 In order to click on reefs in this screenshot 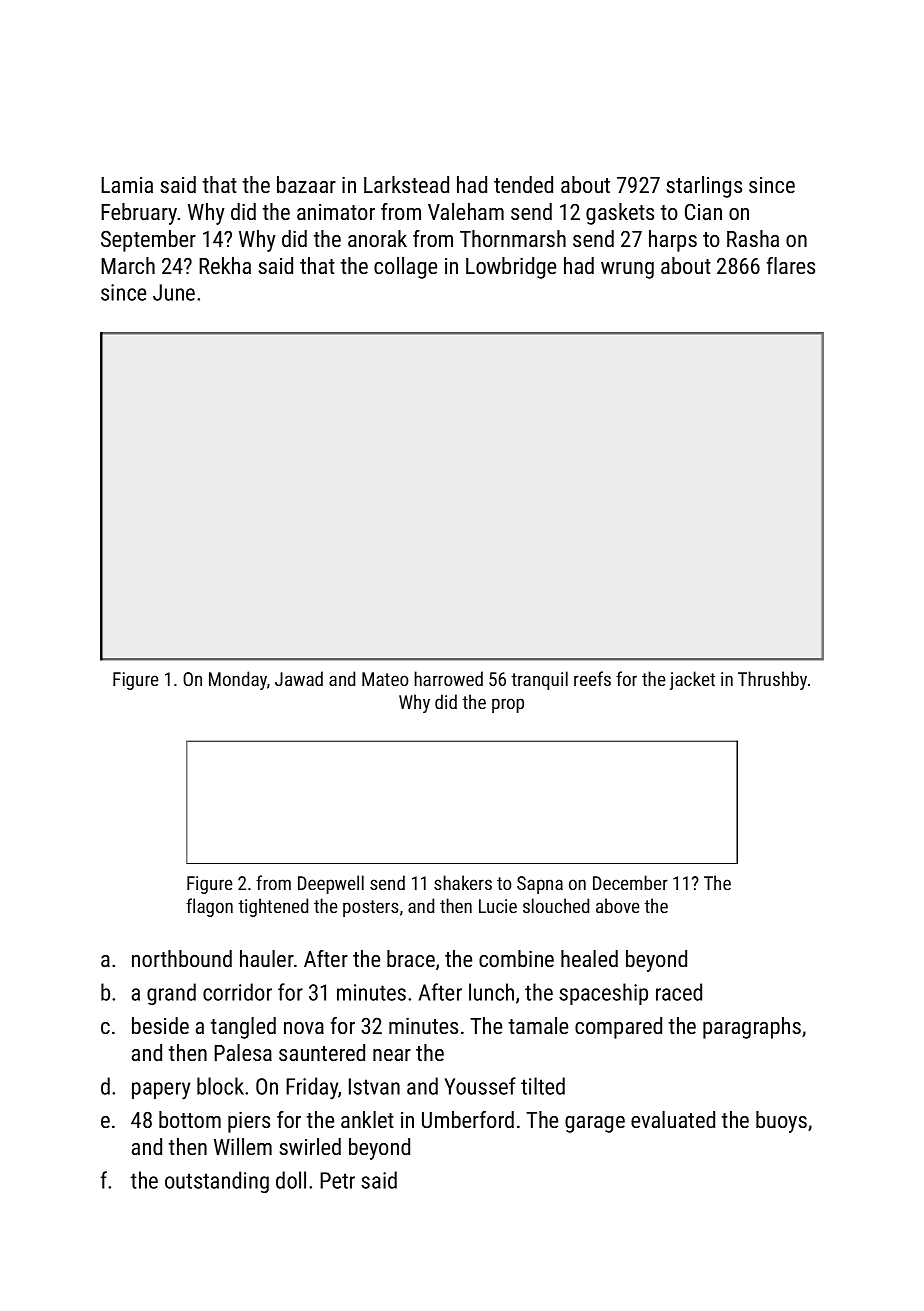, I will do `click(592, 678)`.
